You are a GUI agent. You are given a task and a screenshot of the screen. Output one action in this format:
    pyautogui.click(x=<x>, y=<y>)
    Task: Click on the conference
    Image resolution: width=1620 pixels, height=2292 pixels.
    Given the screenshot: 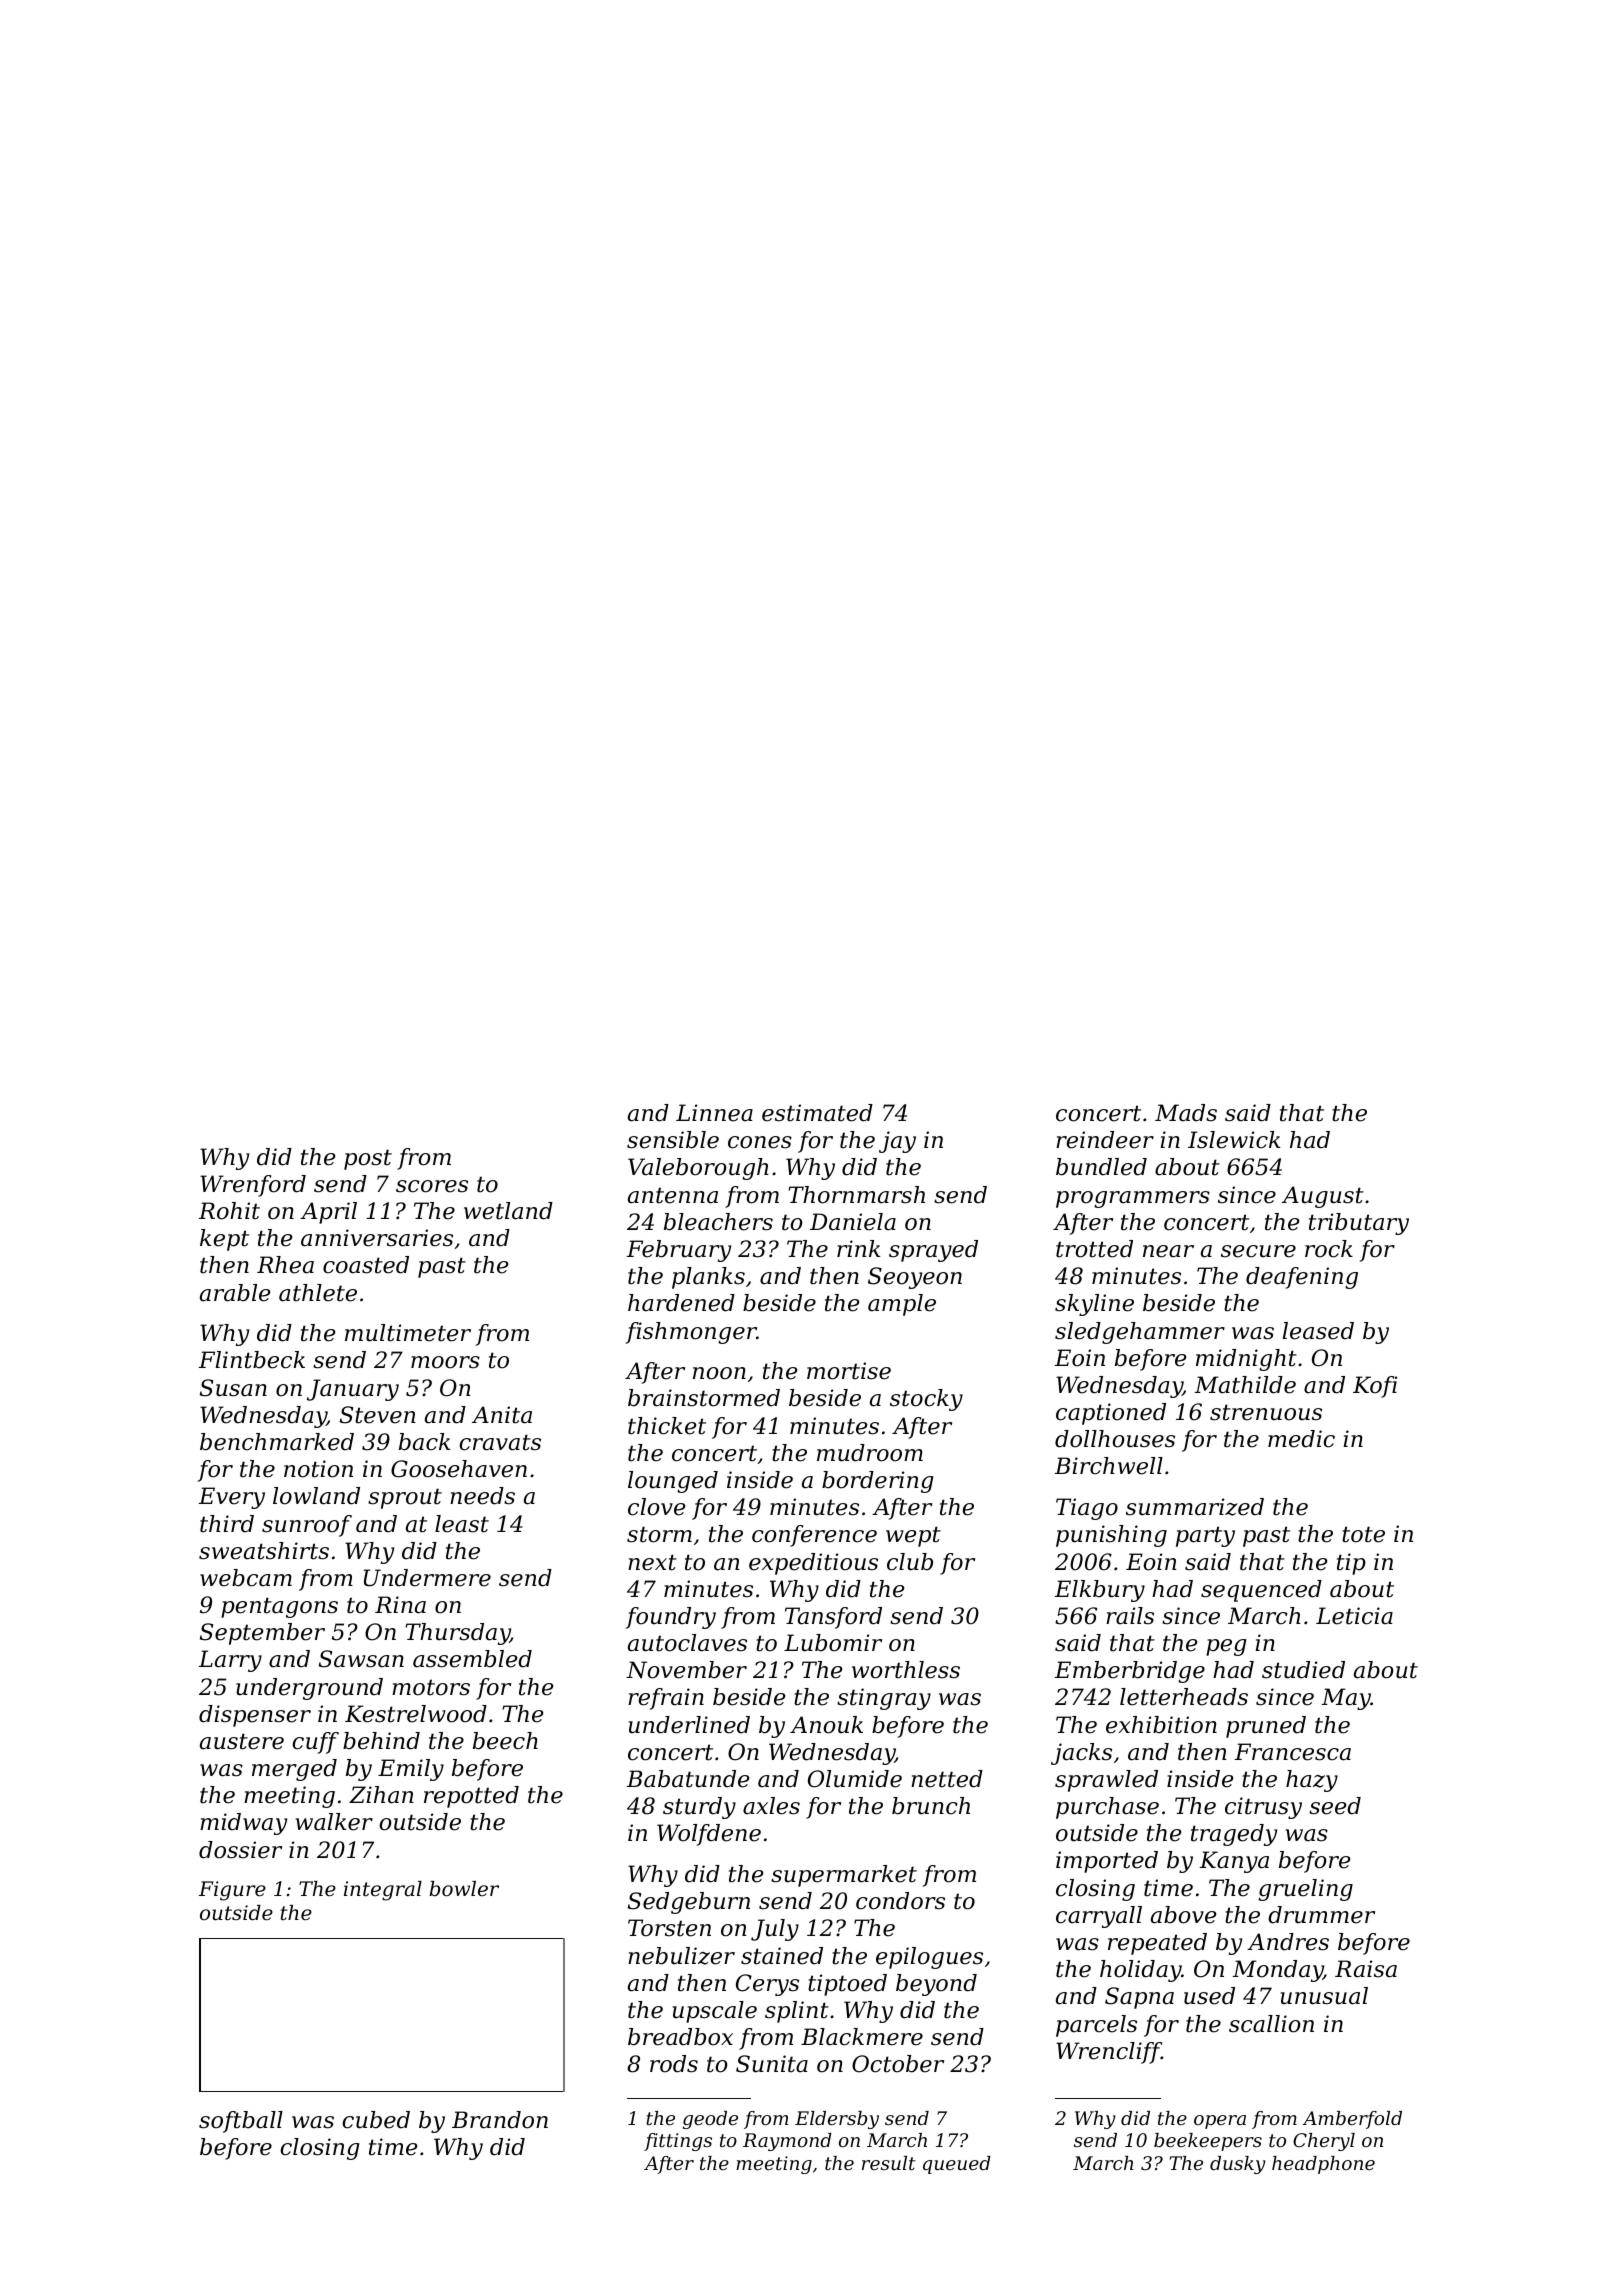 What is the action you would take?
    pyautogui.click(x=814, y=1536)
